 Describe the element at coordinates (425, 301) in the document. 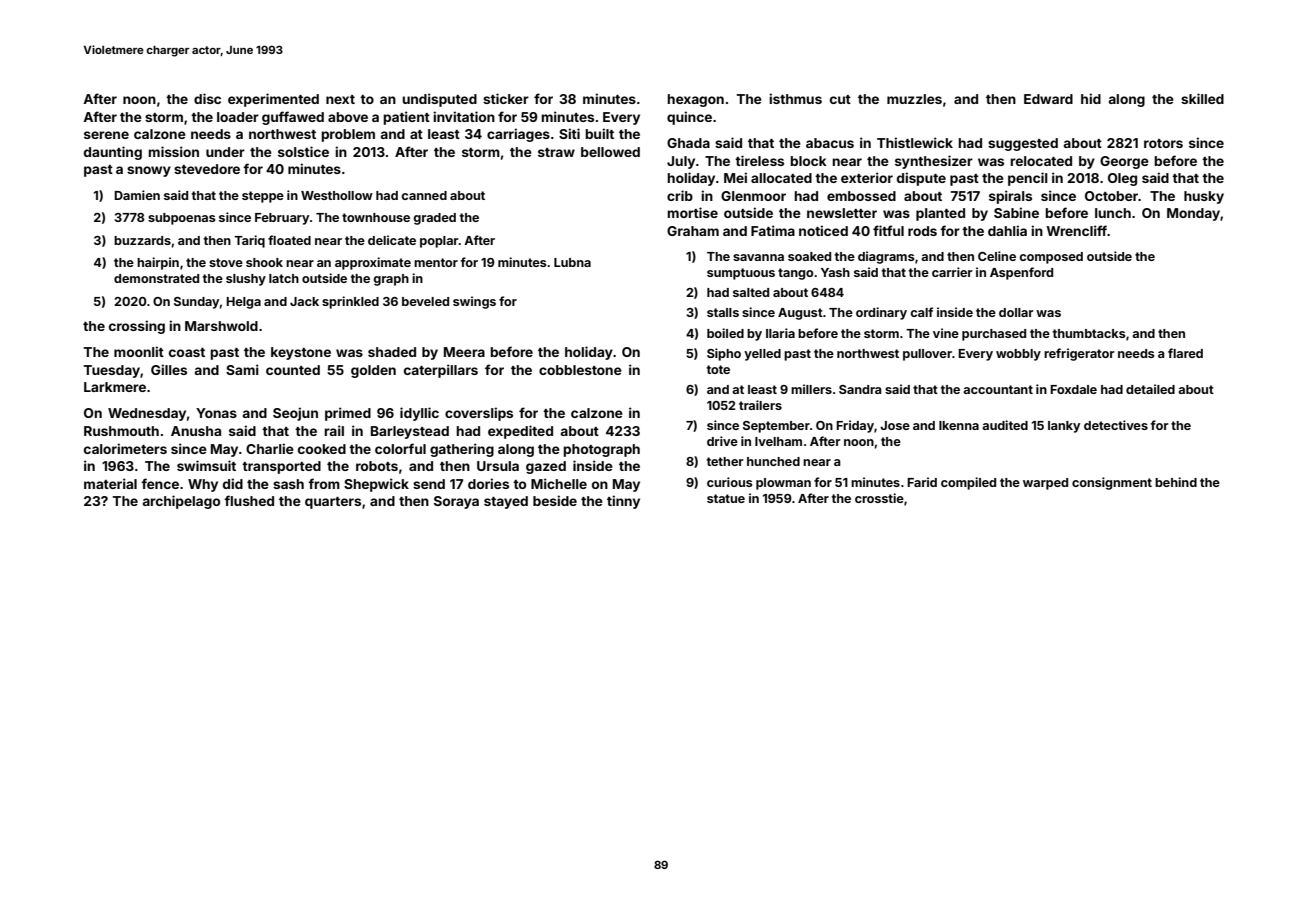

I see `beveled` at that location.
